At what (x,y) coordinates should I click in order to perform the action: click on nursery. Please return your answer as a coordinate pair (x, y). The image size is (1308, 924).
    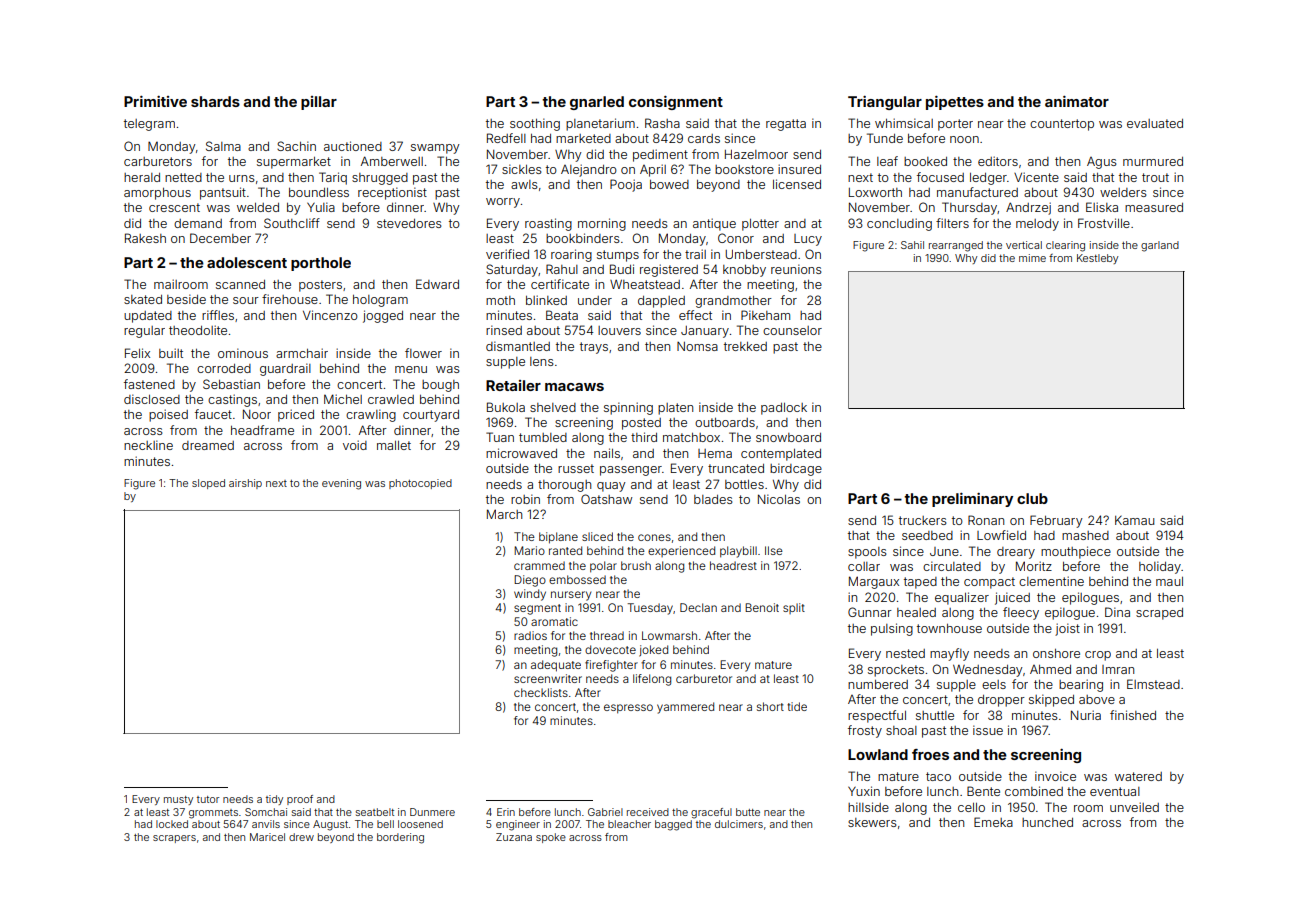
    Looking at the image, I should click on (571, 596).
